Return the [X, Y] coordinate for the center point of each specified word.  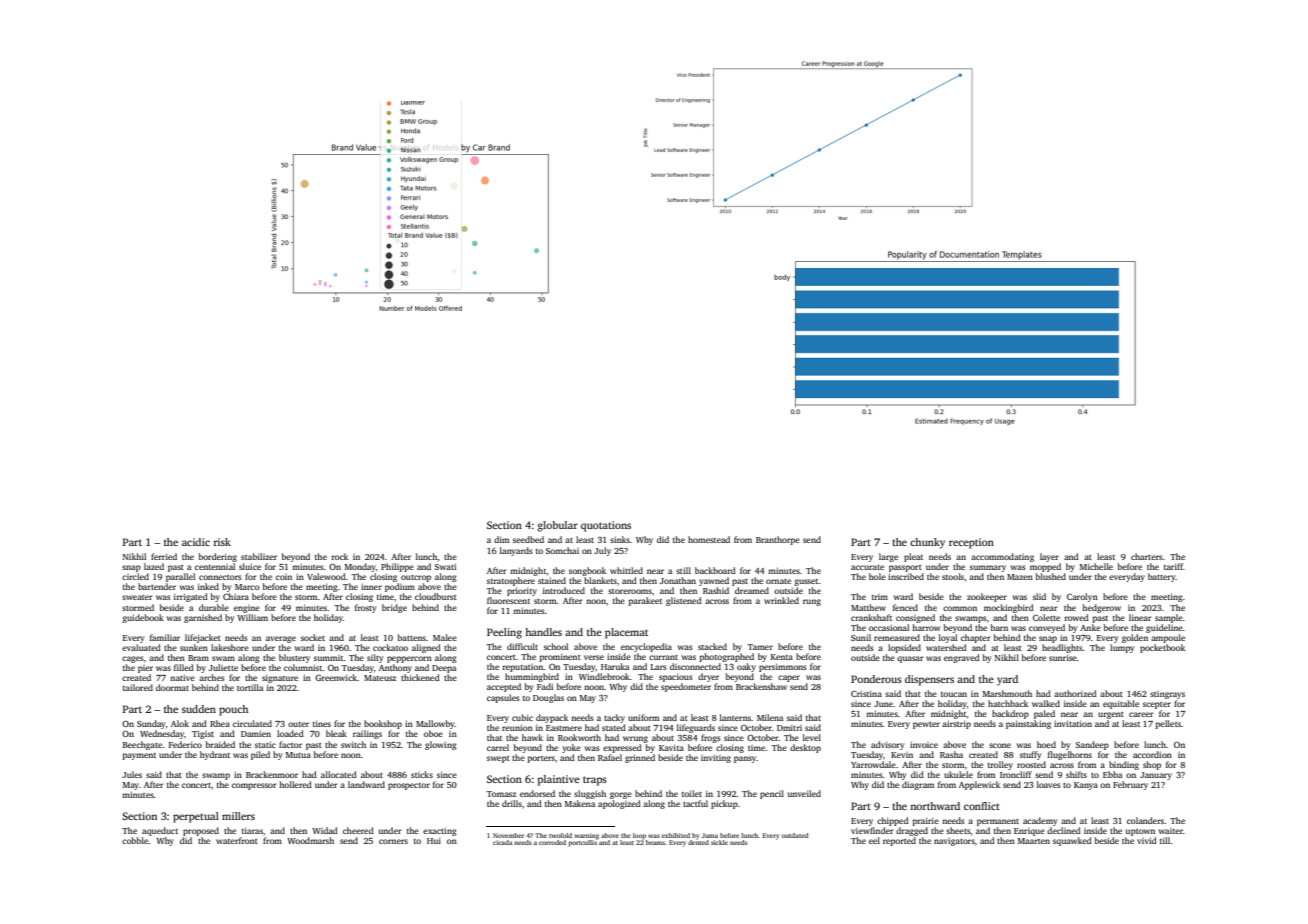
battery [1162, 577]
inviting [716, 758]
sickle [719, 842]
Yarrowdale [873, 764]
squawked [1072, 841]
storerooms [630, 591]
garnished [203, 618]
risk [222, 542]
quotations [606, 526]
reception [971, 543]
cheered [358, 830]
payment [139, 756]
